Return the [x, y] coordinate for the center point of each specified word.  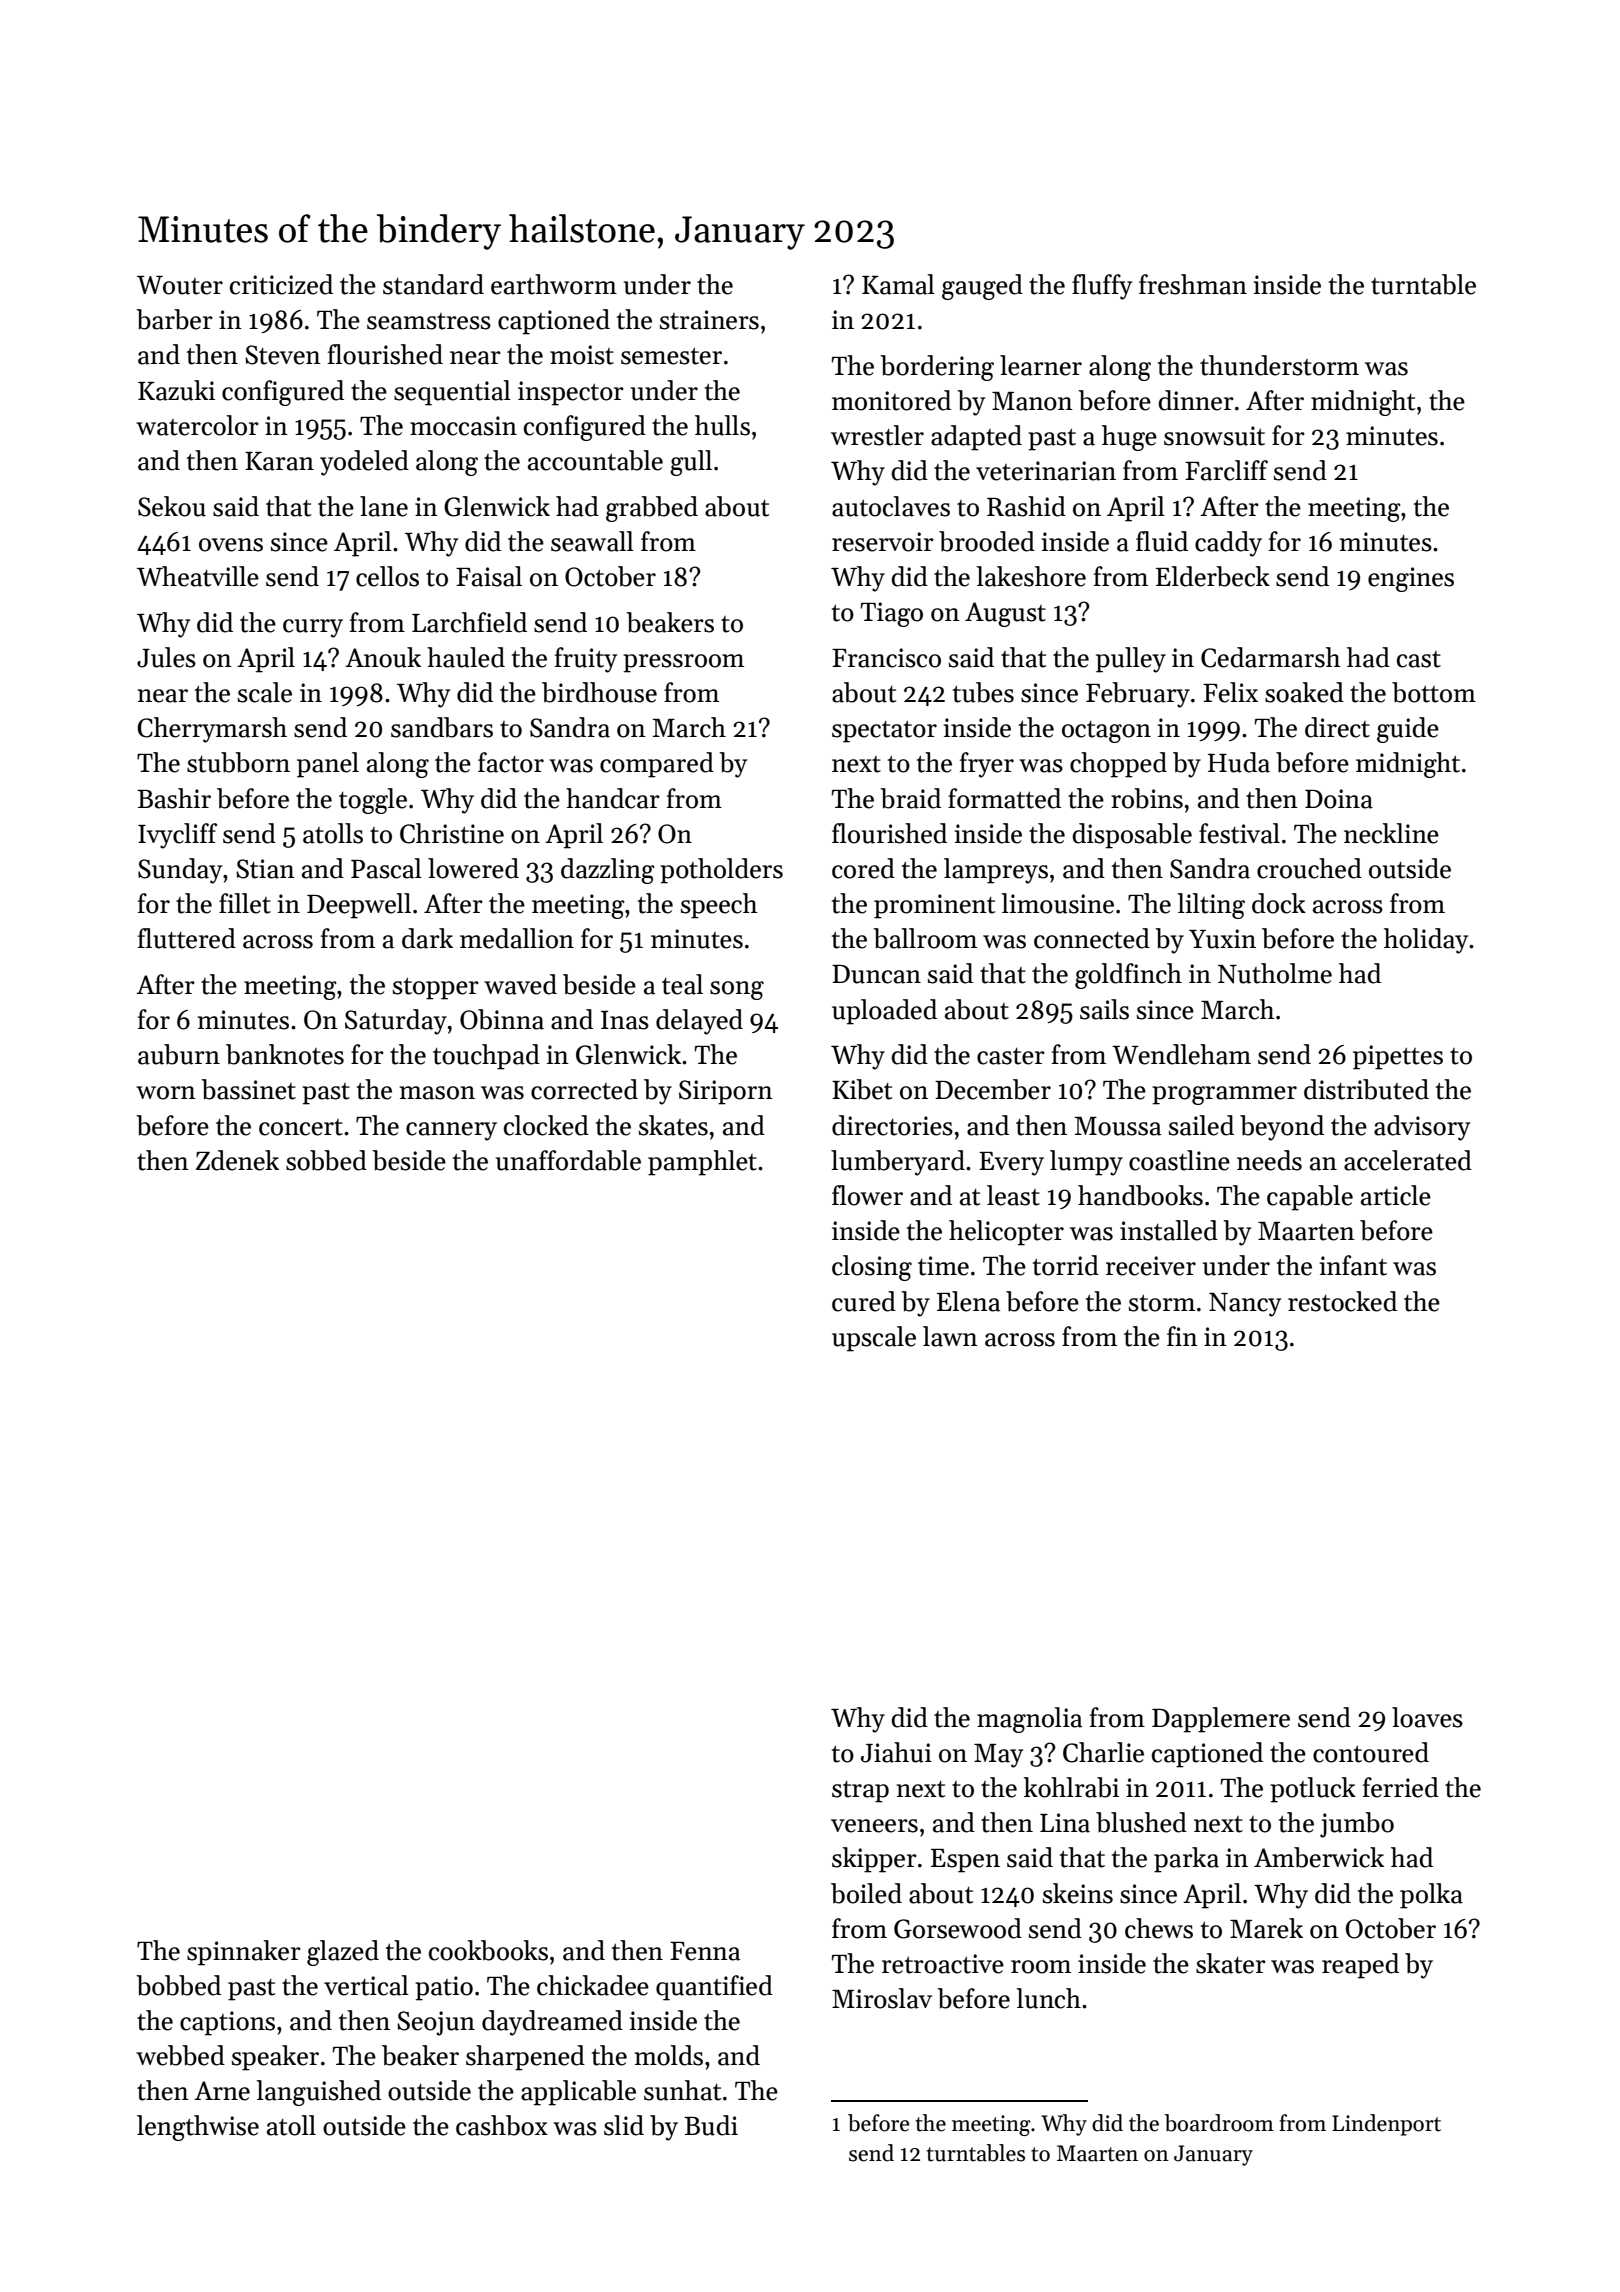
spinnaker [244, 1953]
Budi [711, 2125]
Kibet [862, 1089]
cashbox [502, 2125]
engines [1411, 579]
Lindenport [1386, 2125]
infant [1353, 1265]
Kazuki [176, 390]
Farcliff [1226, 470]
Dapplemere [1221, 1720]
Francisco [886, 658]
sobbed [326, 1160]
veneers [874, 1826]
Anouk [383, 657]
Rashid [1026, 506]
